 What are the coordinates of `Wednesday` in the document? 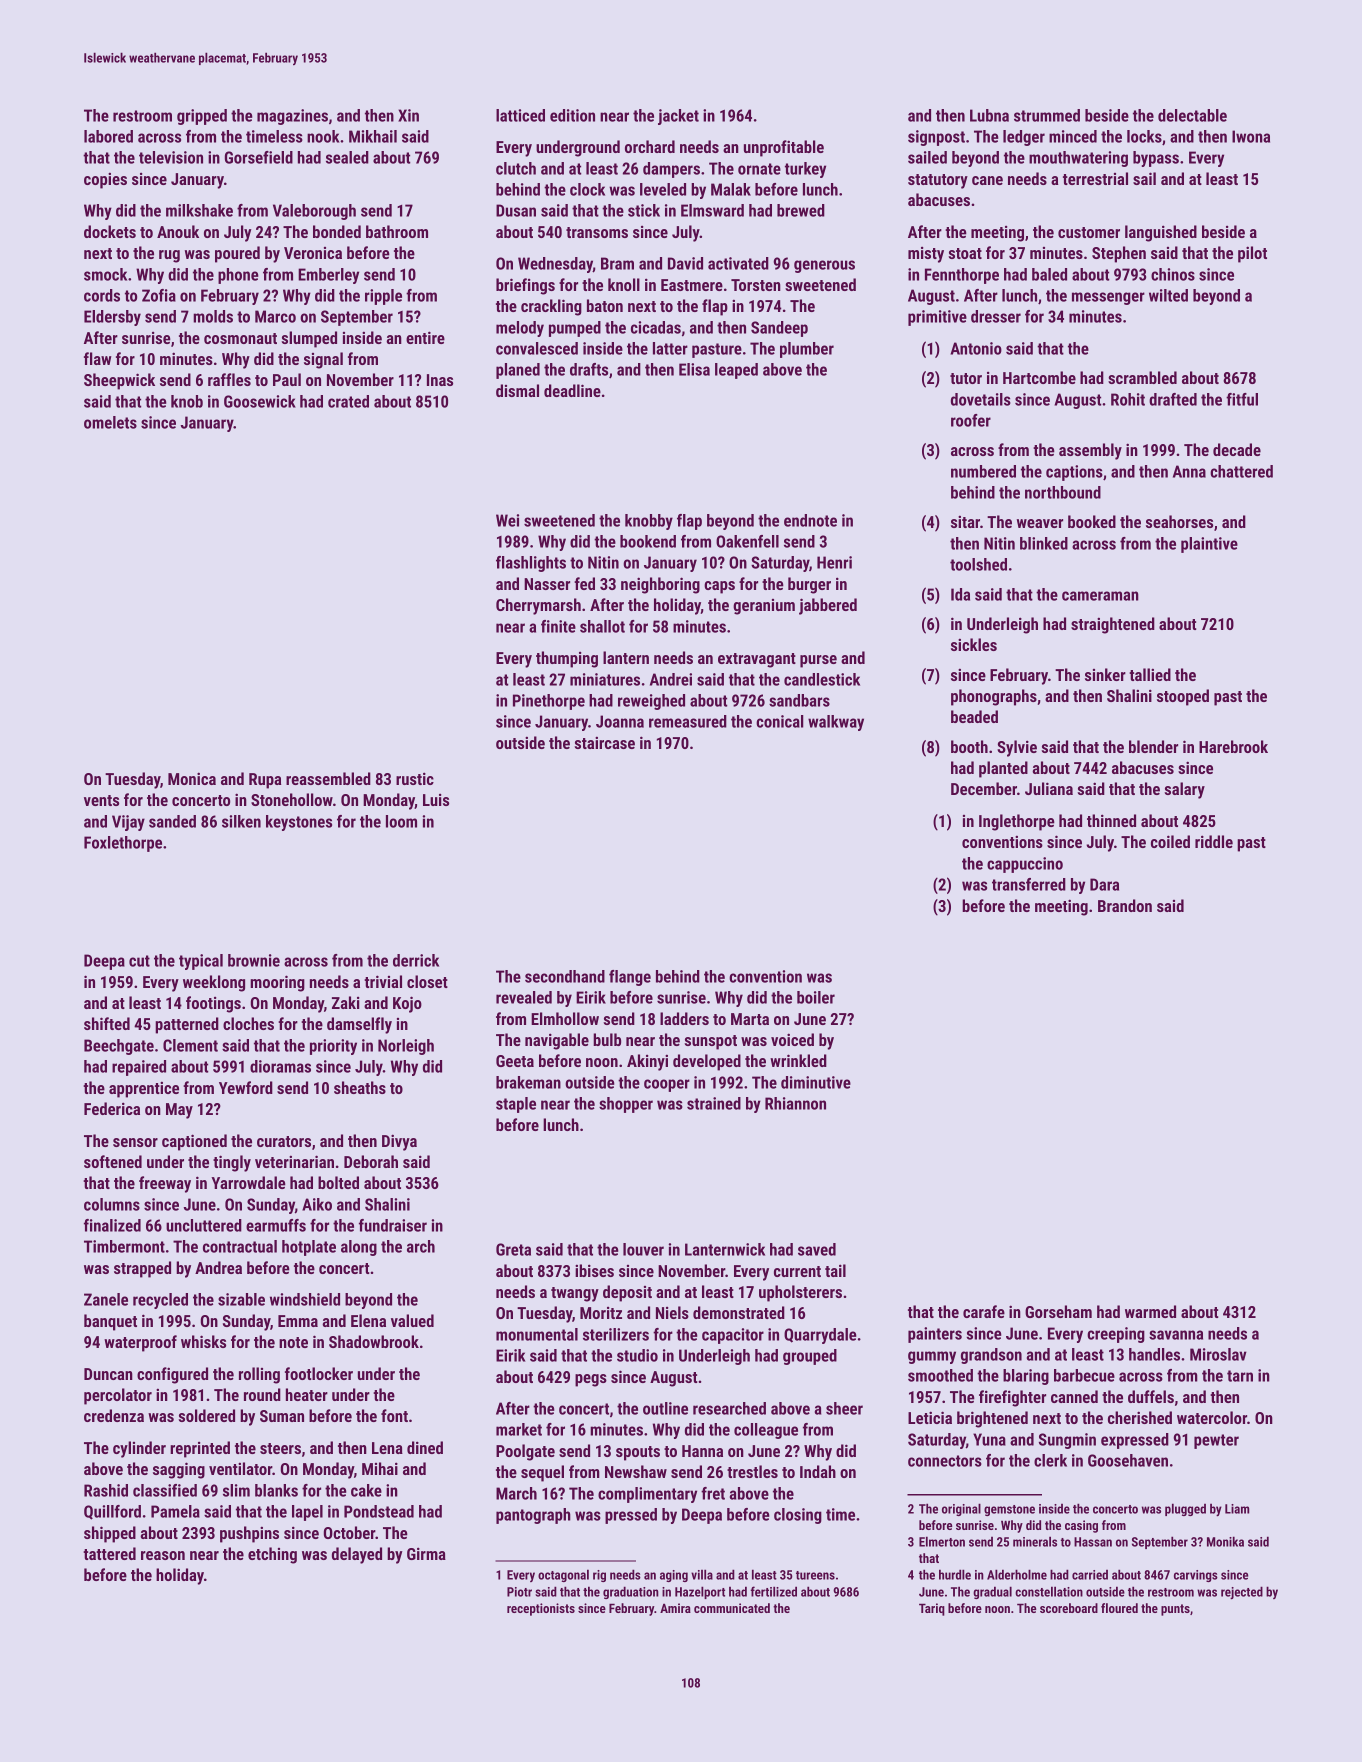 It's located at (555, 265).
